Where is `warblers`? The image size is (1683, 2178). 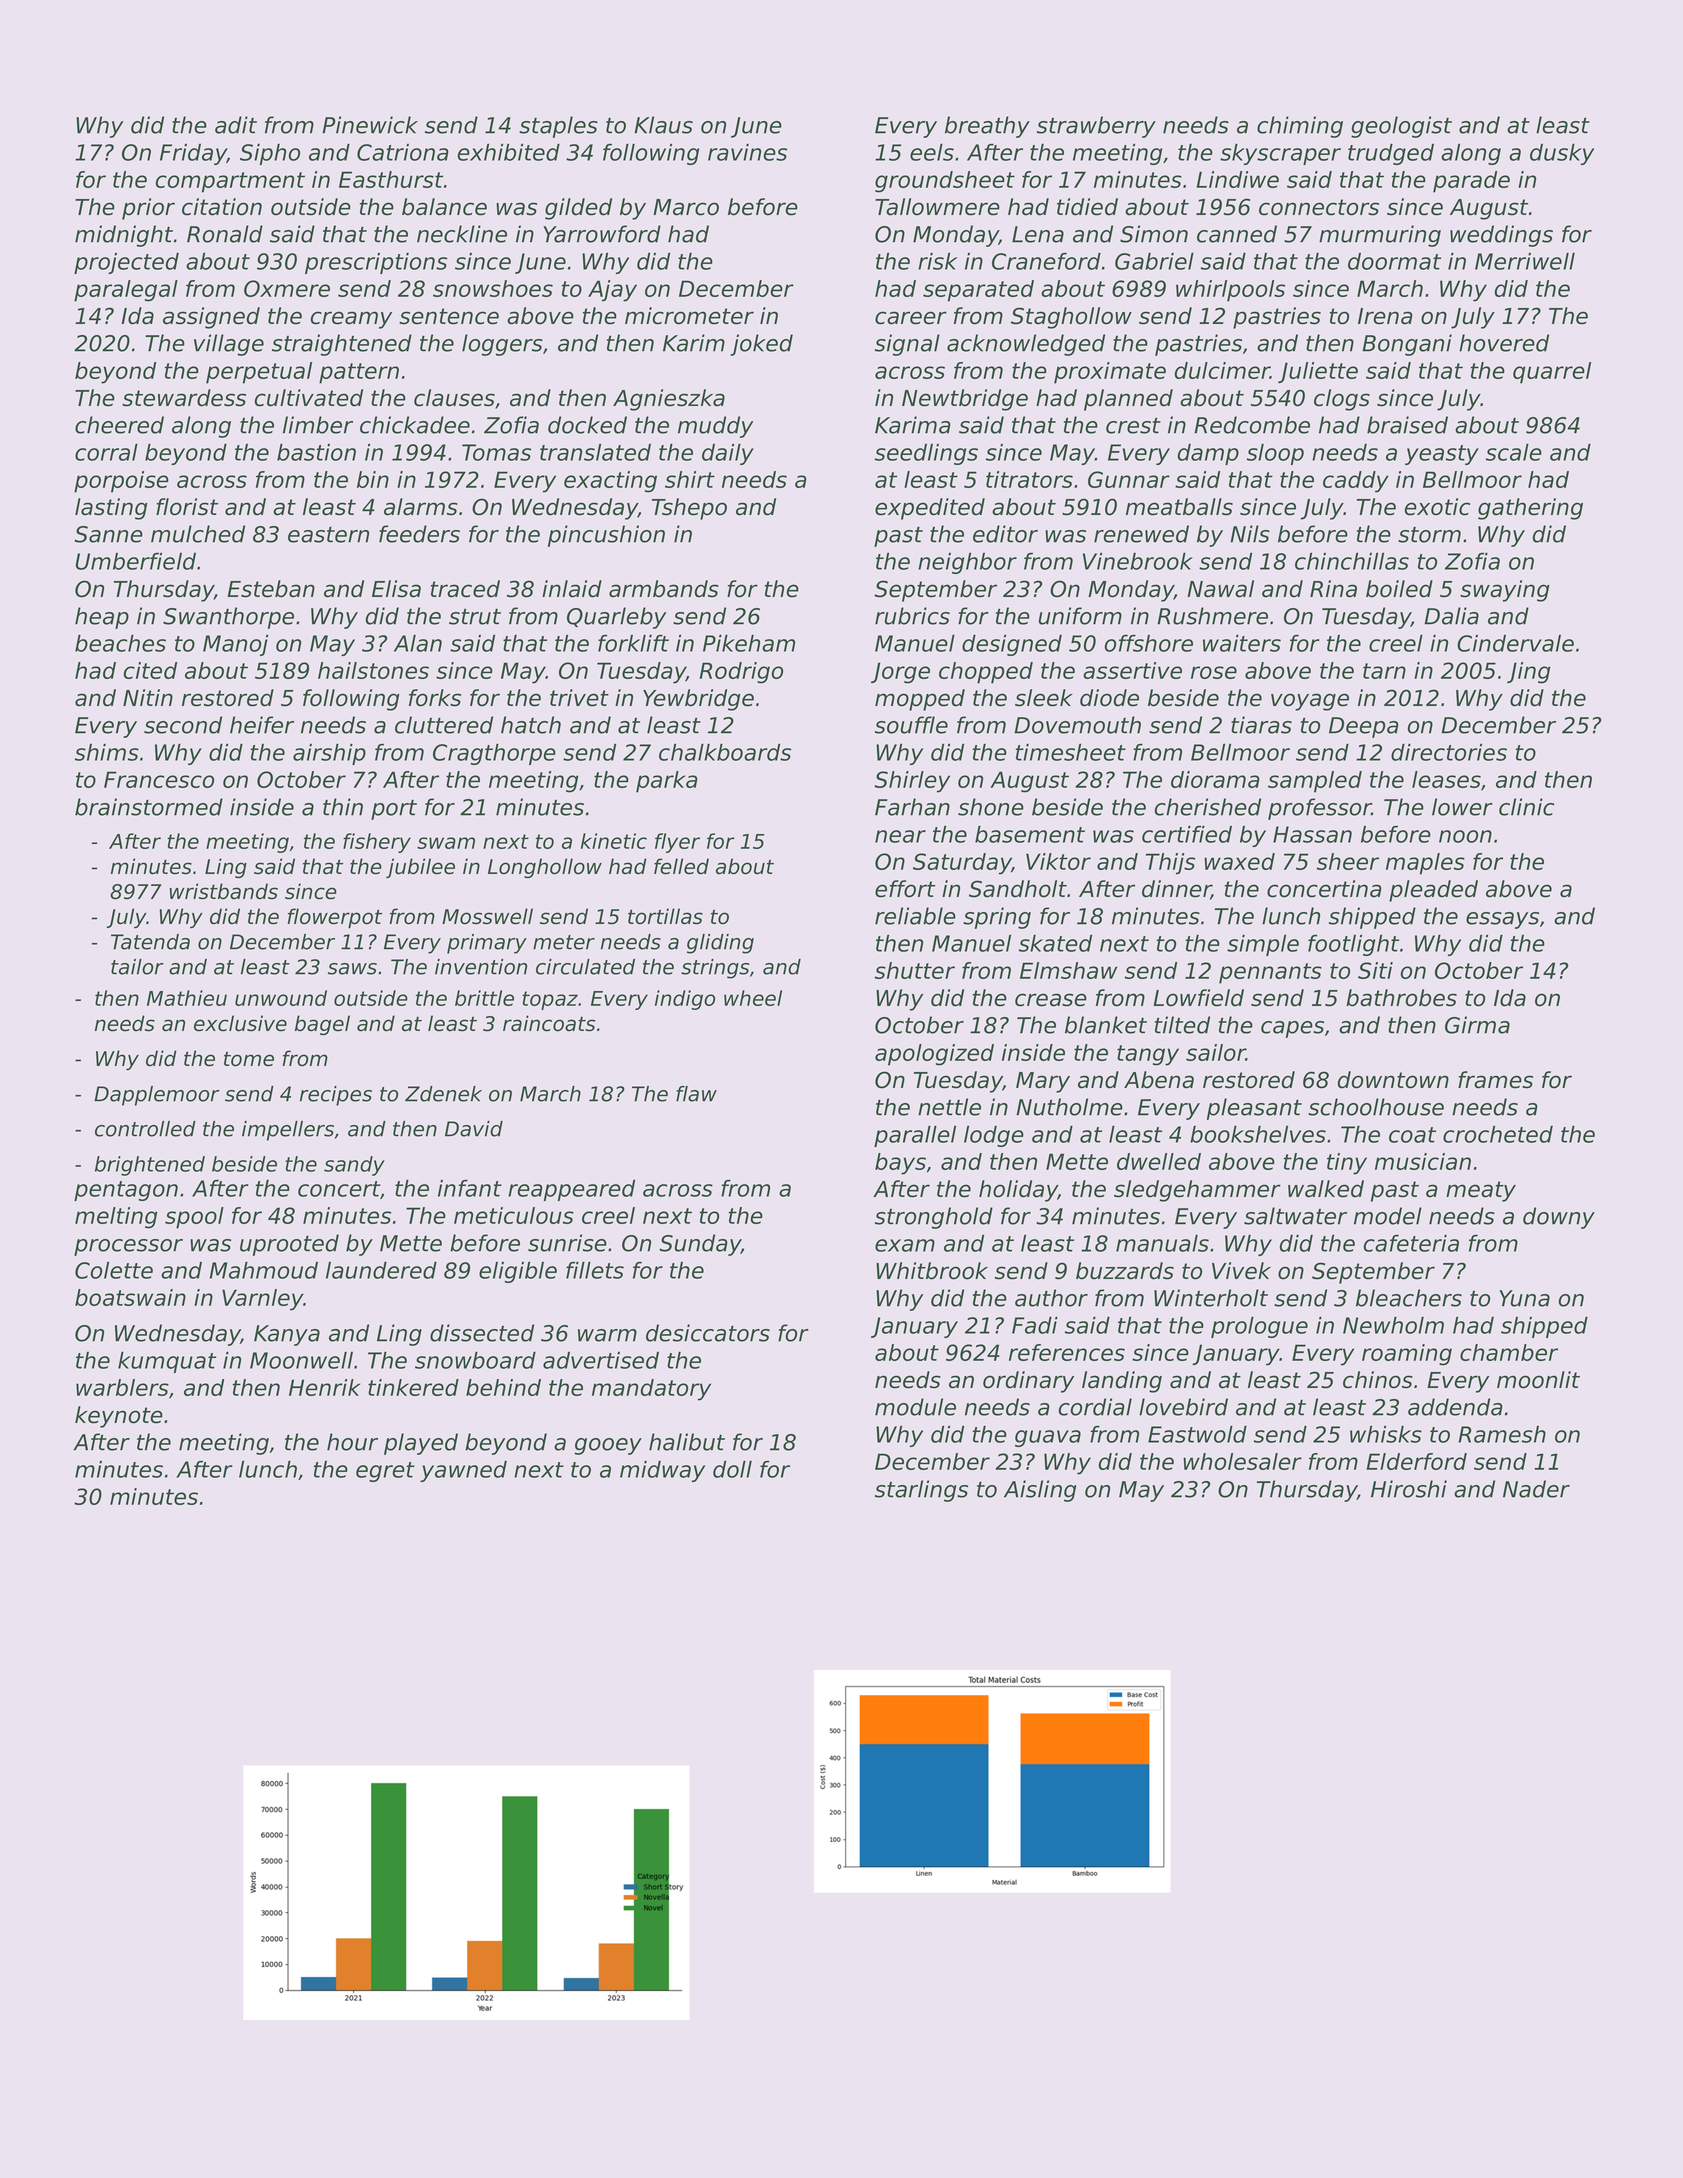
warblers is located at coordinates (122, 1387).
